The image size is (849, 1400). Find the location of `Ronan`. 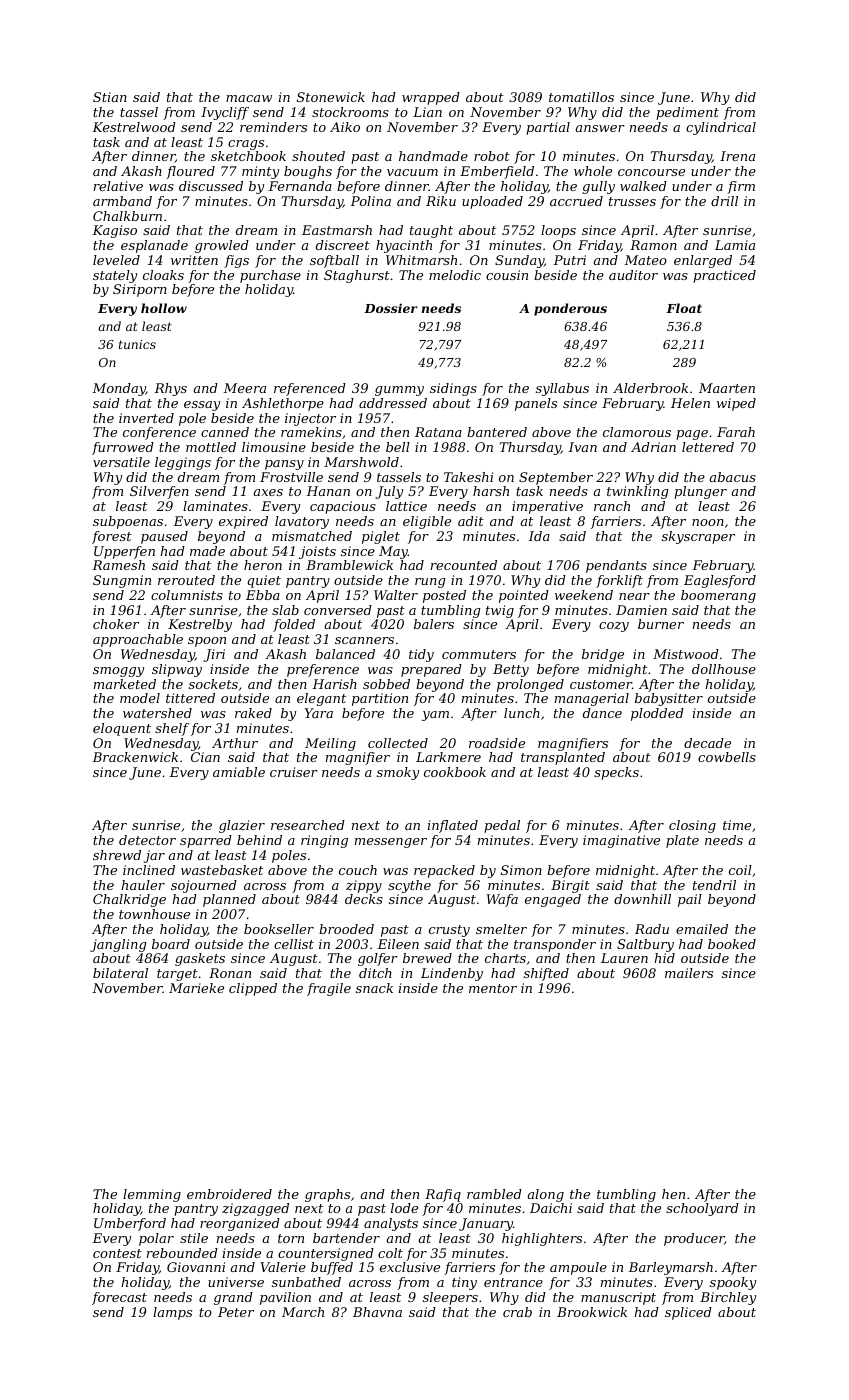

Ronan is located at coordinates (230, 973).
